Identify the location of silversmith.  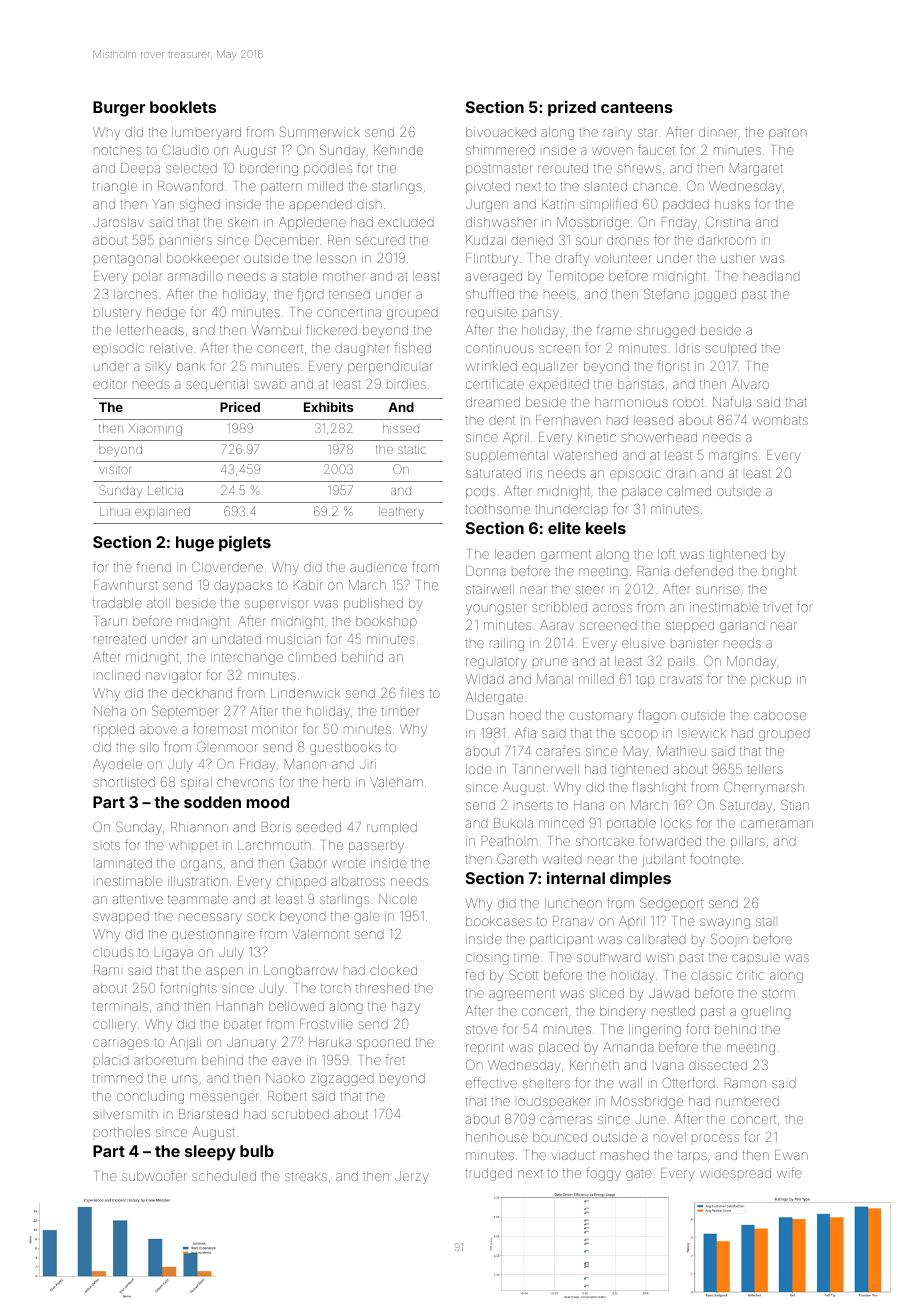
(125, 1114).
